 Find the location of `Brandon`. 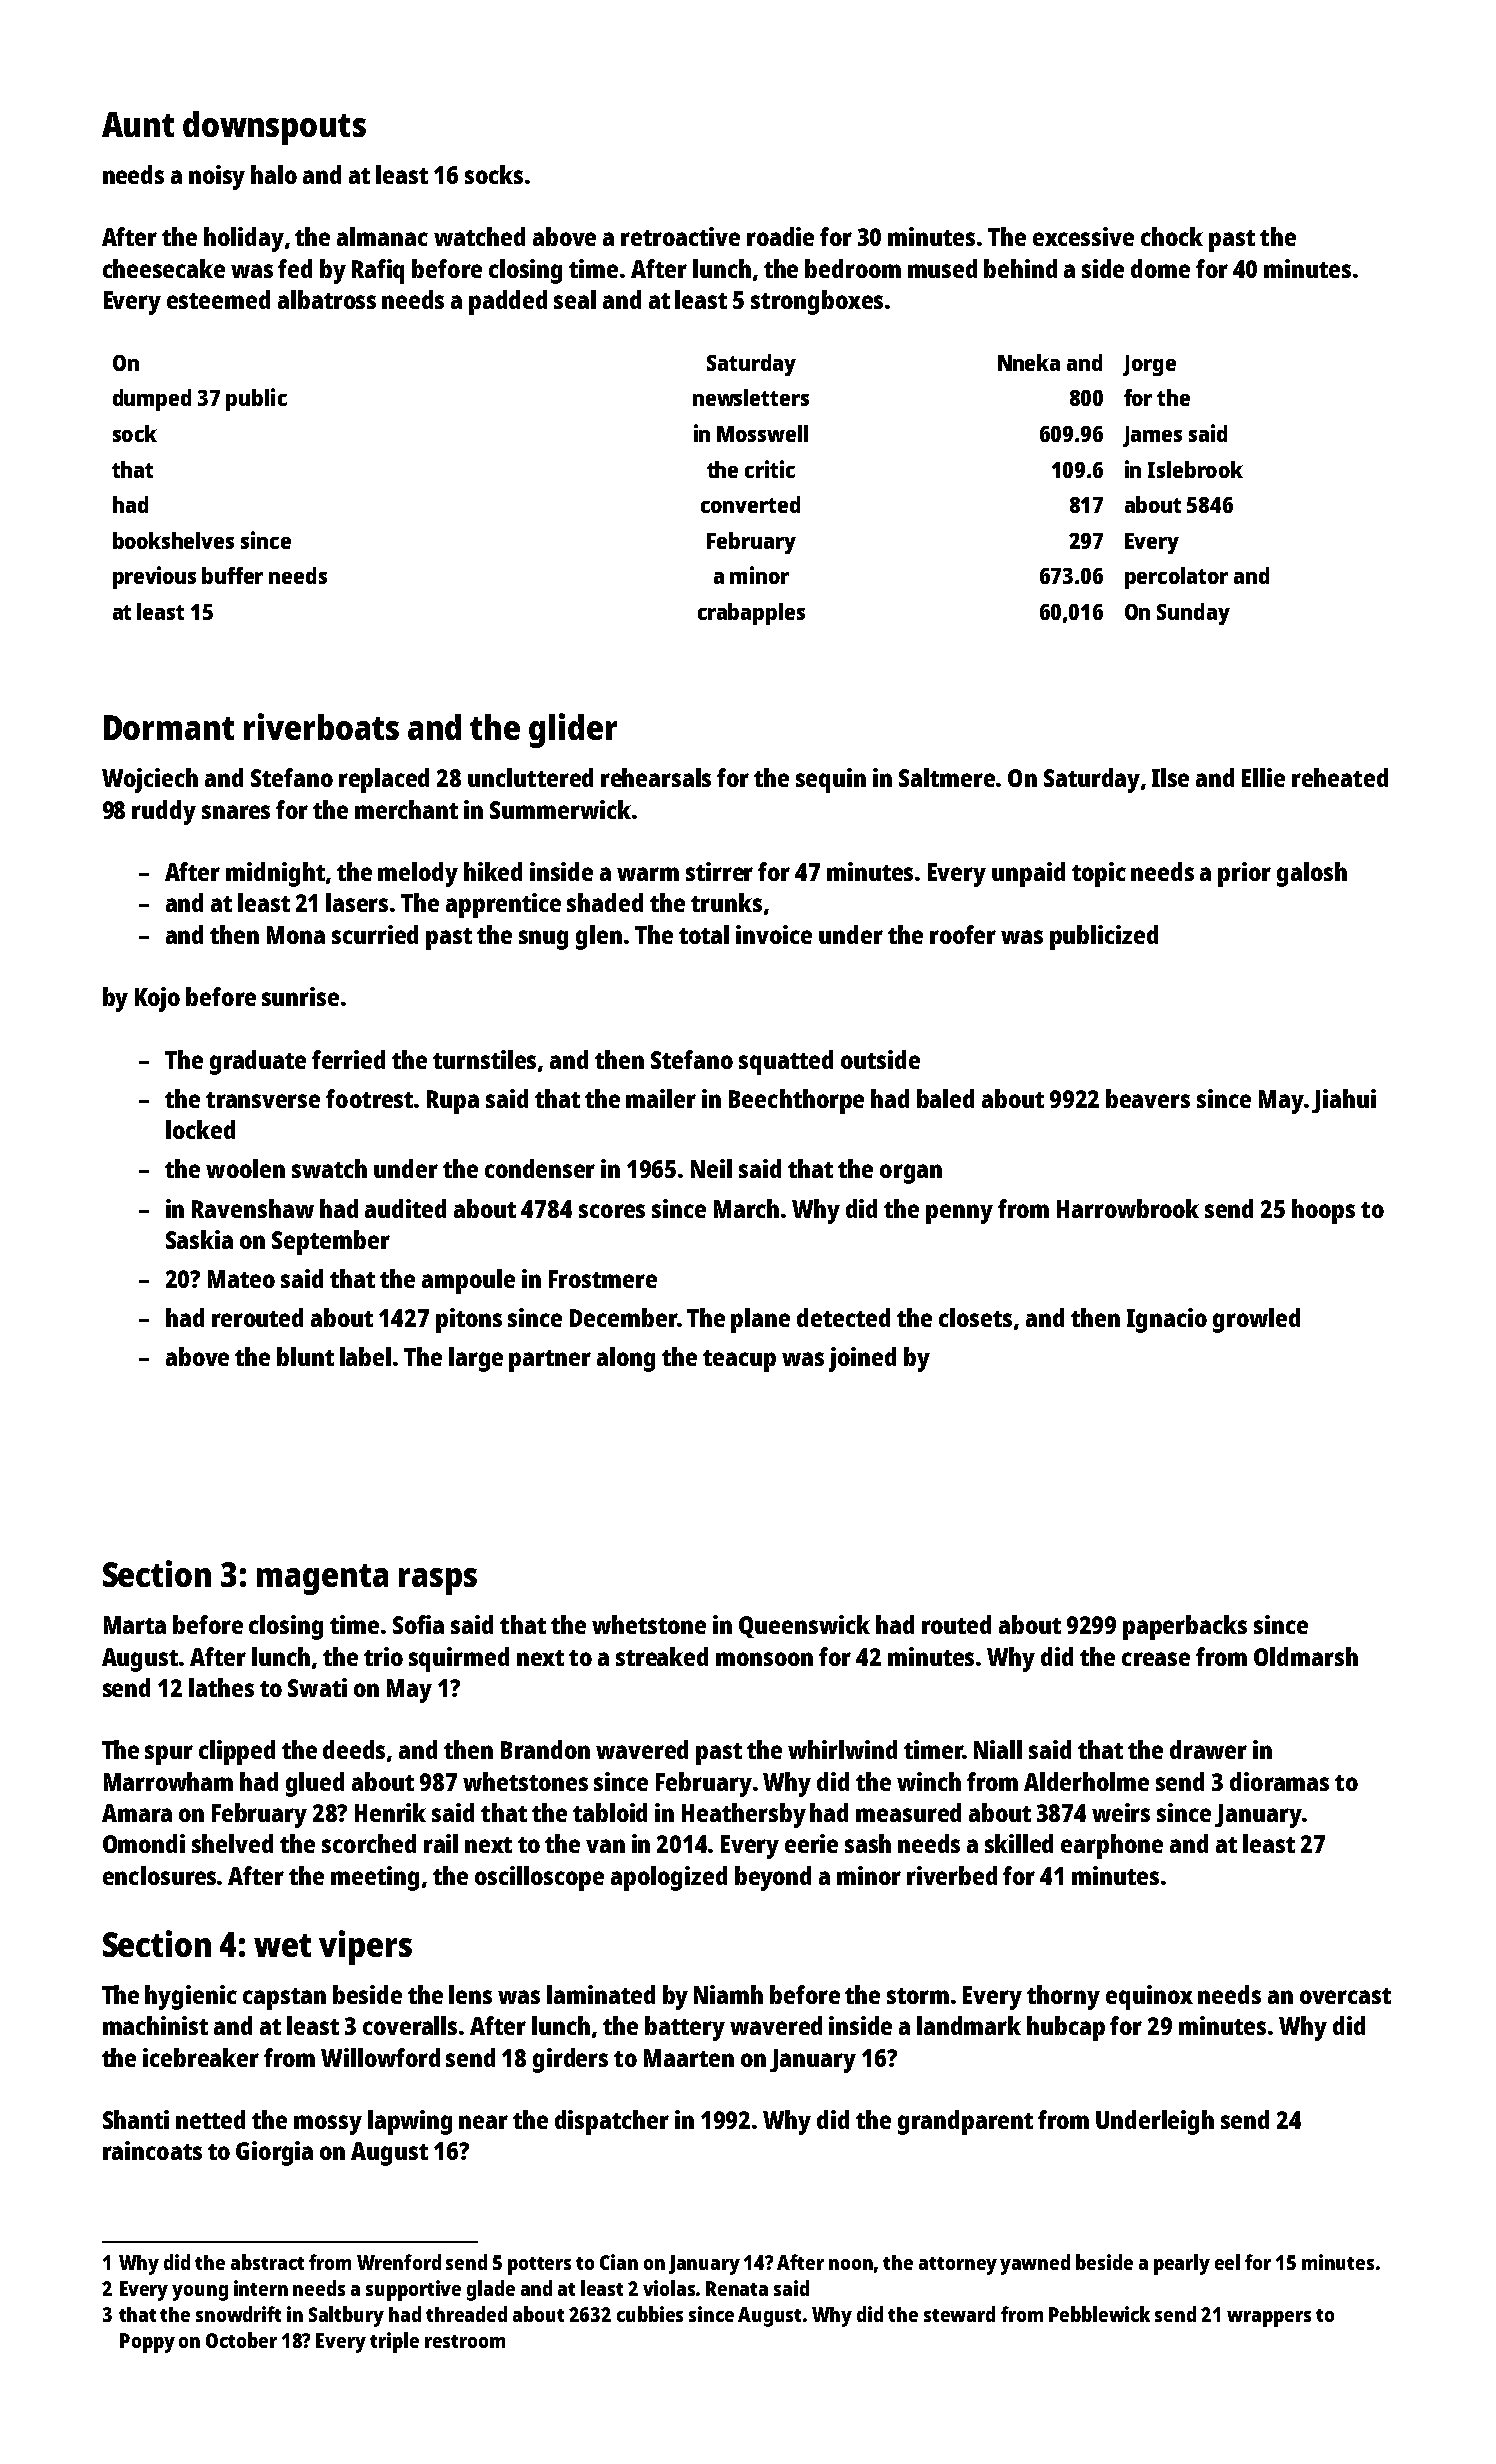

Brandon is located at coordinates (545, 1749).
